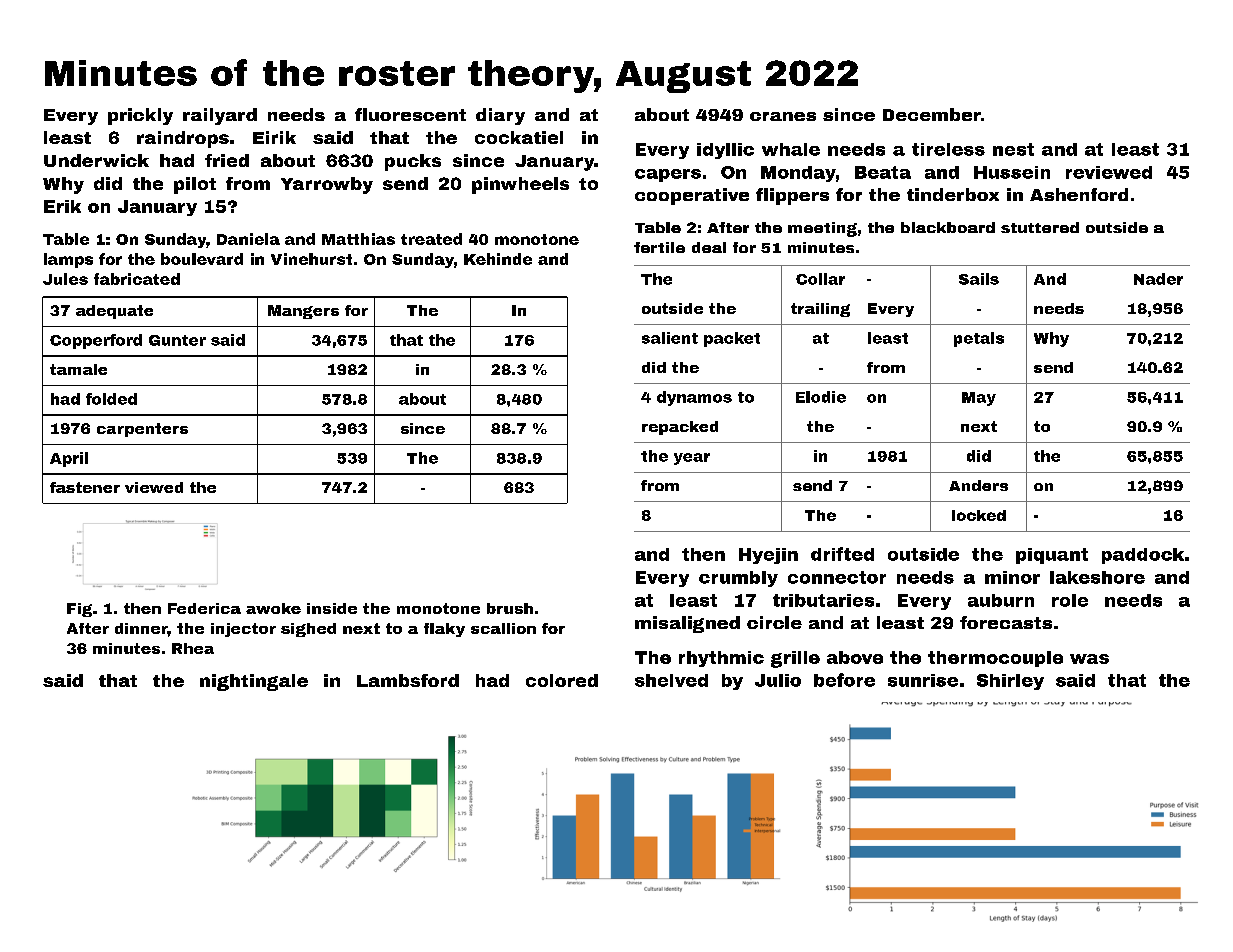  Describe the element at coordinates (408, 680) in the screenshot. I see `Lambsford` at that location.
